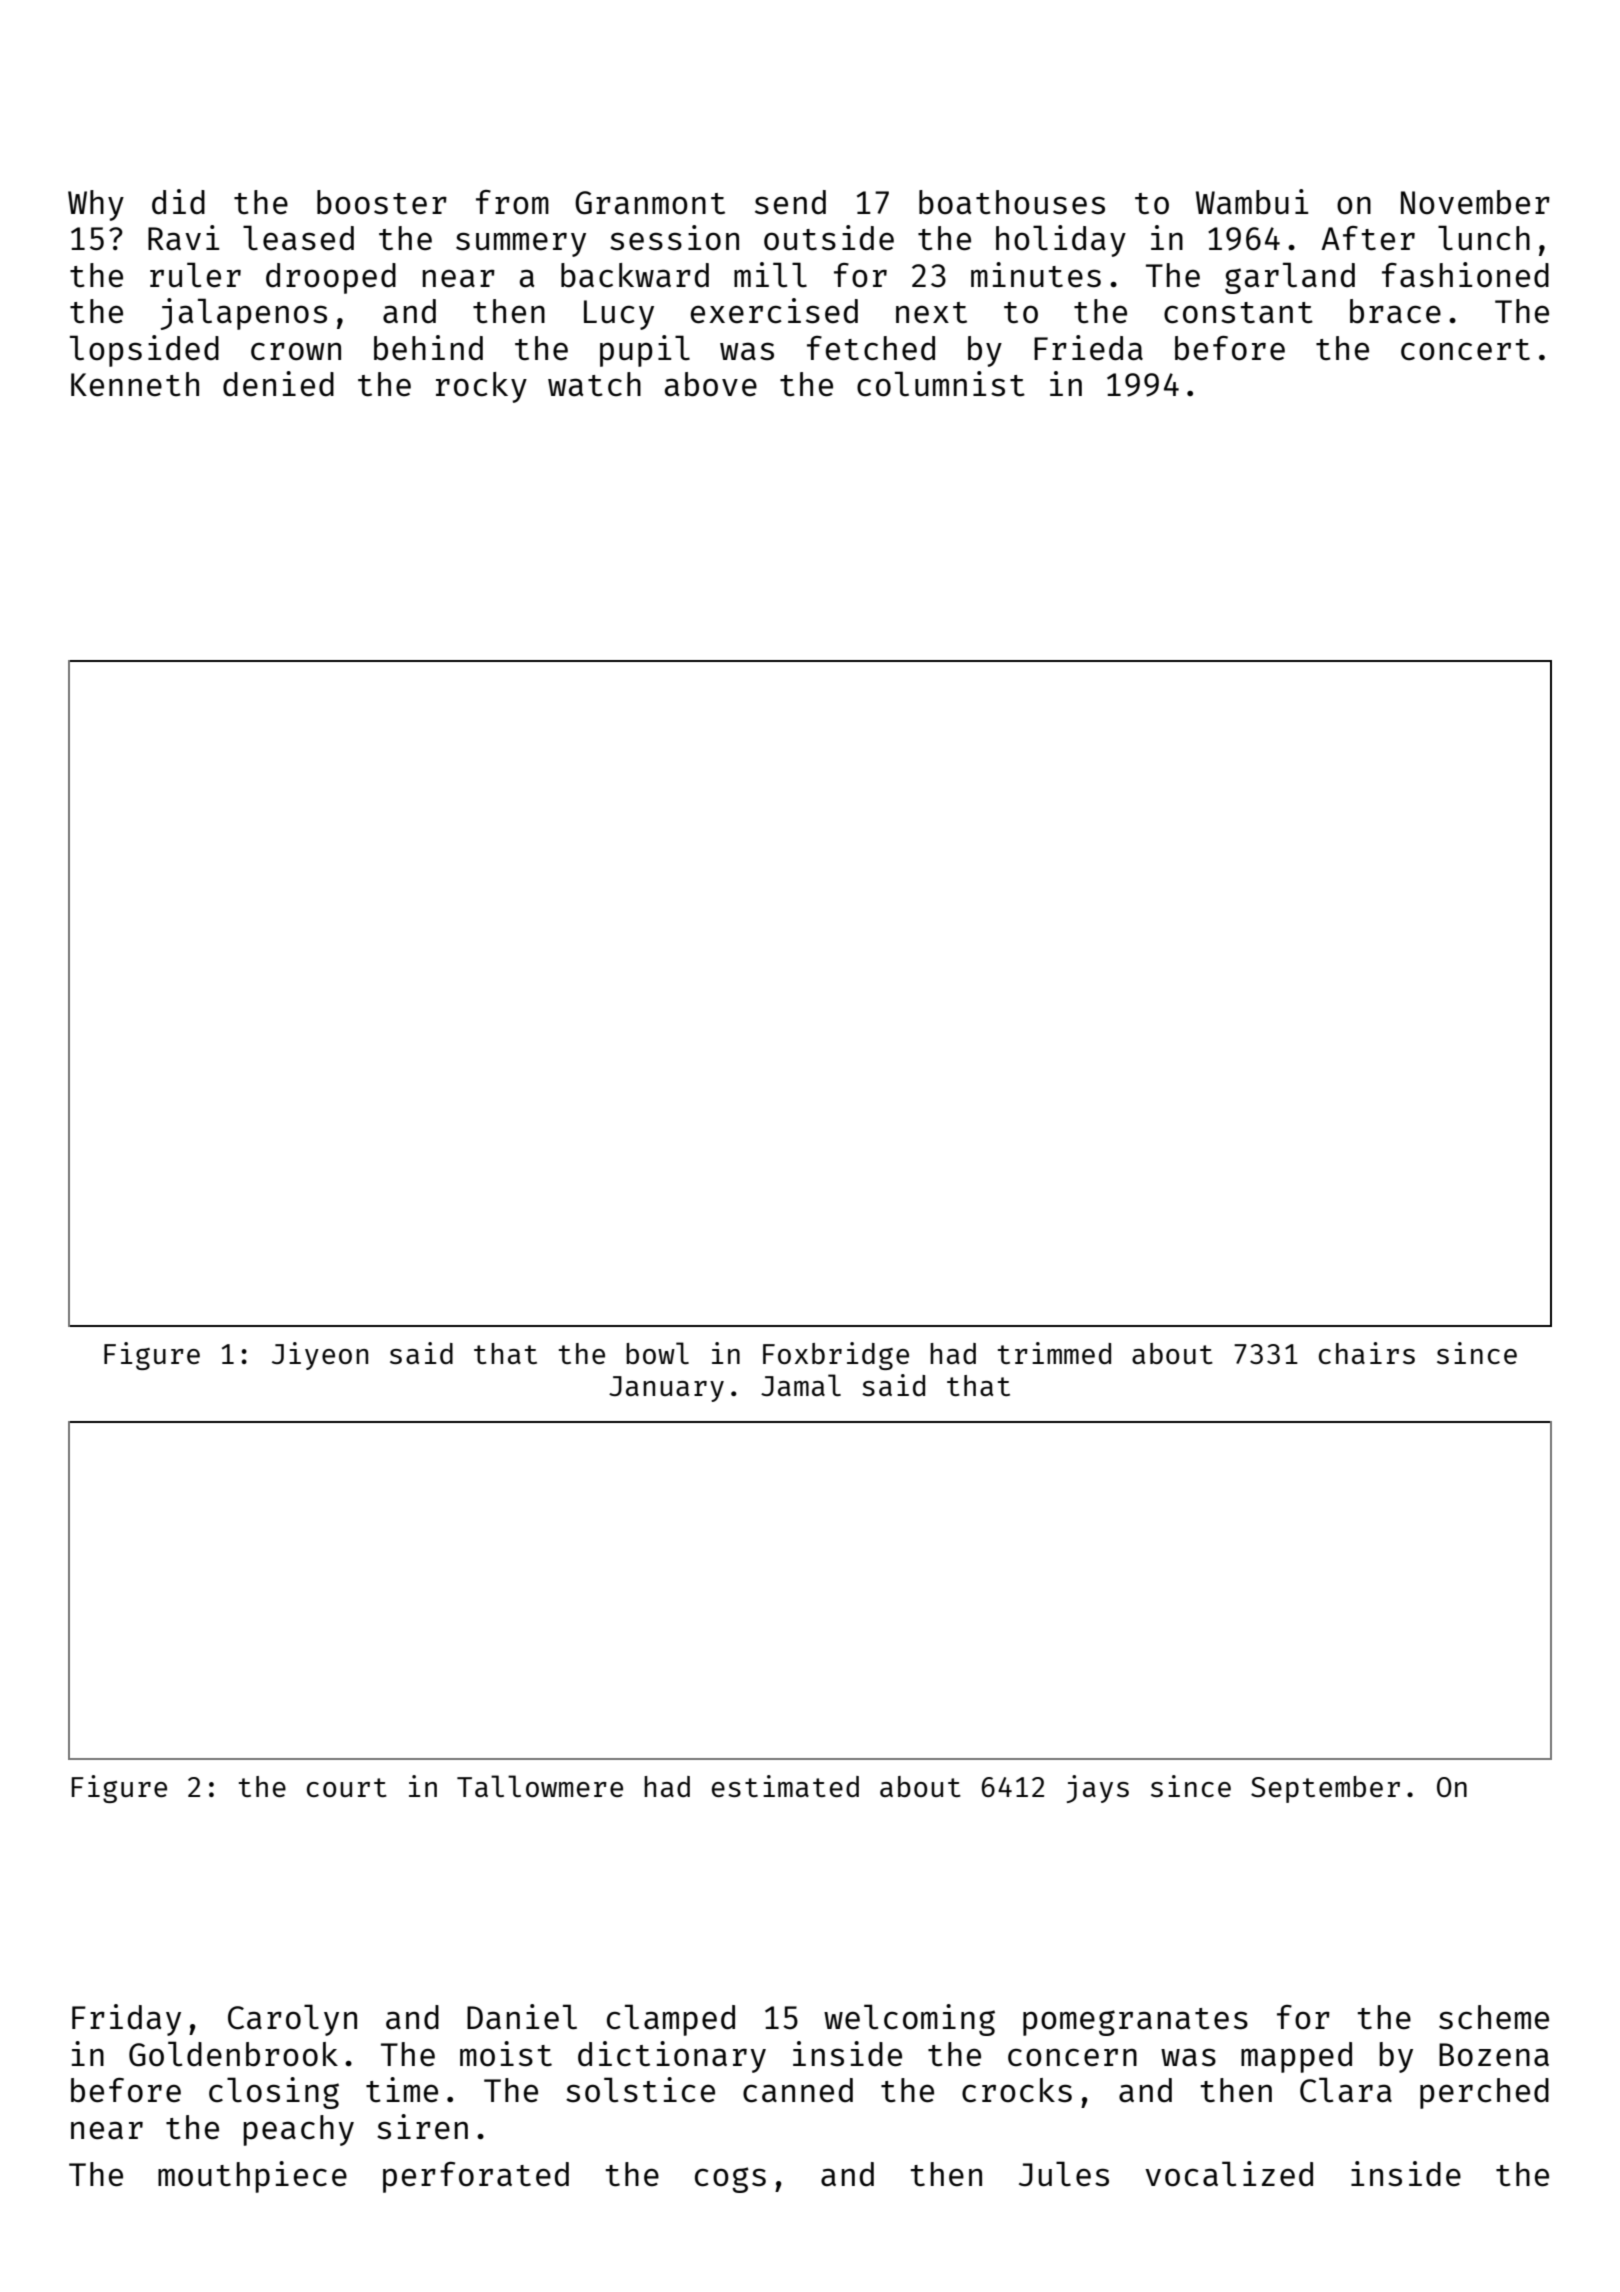 The image size is (1620, 2292). I want to click on above, so click(711, 384).
